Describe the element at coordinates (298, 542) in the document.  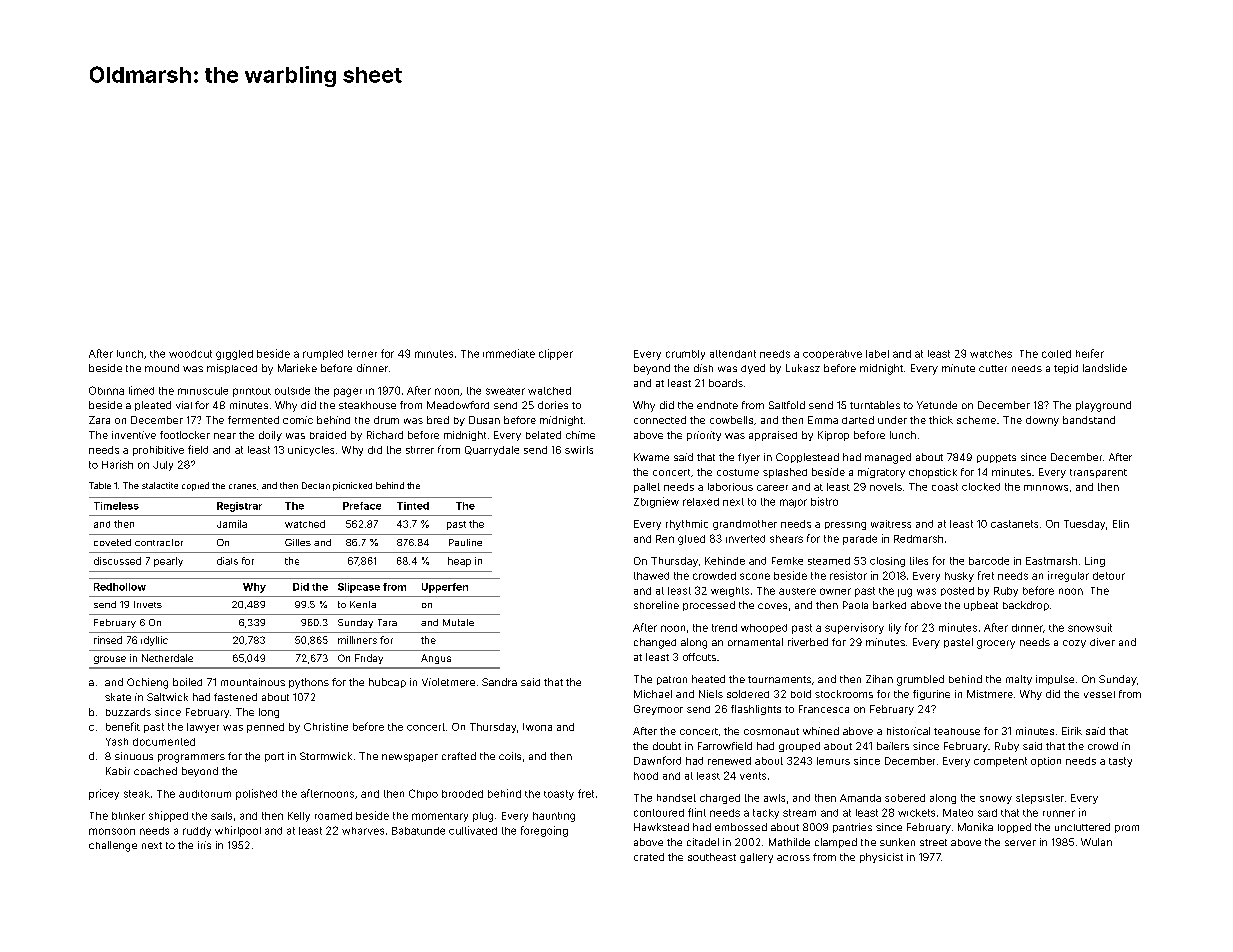
I see `Gilles` at that location.
